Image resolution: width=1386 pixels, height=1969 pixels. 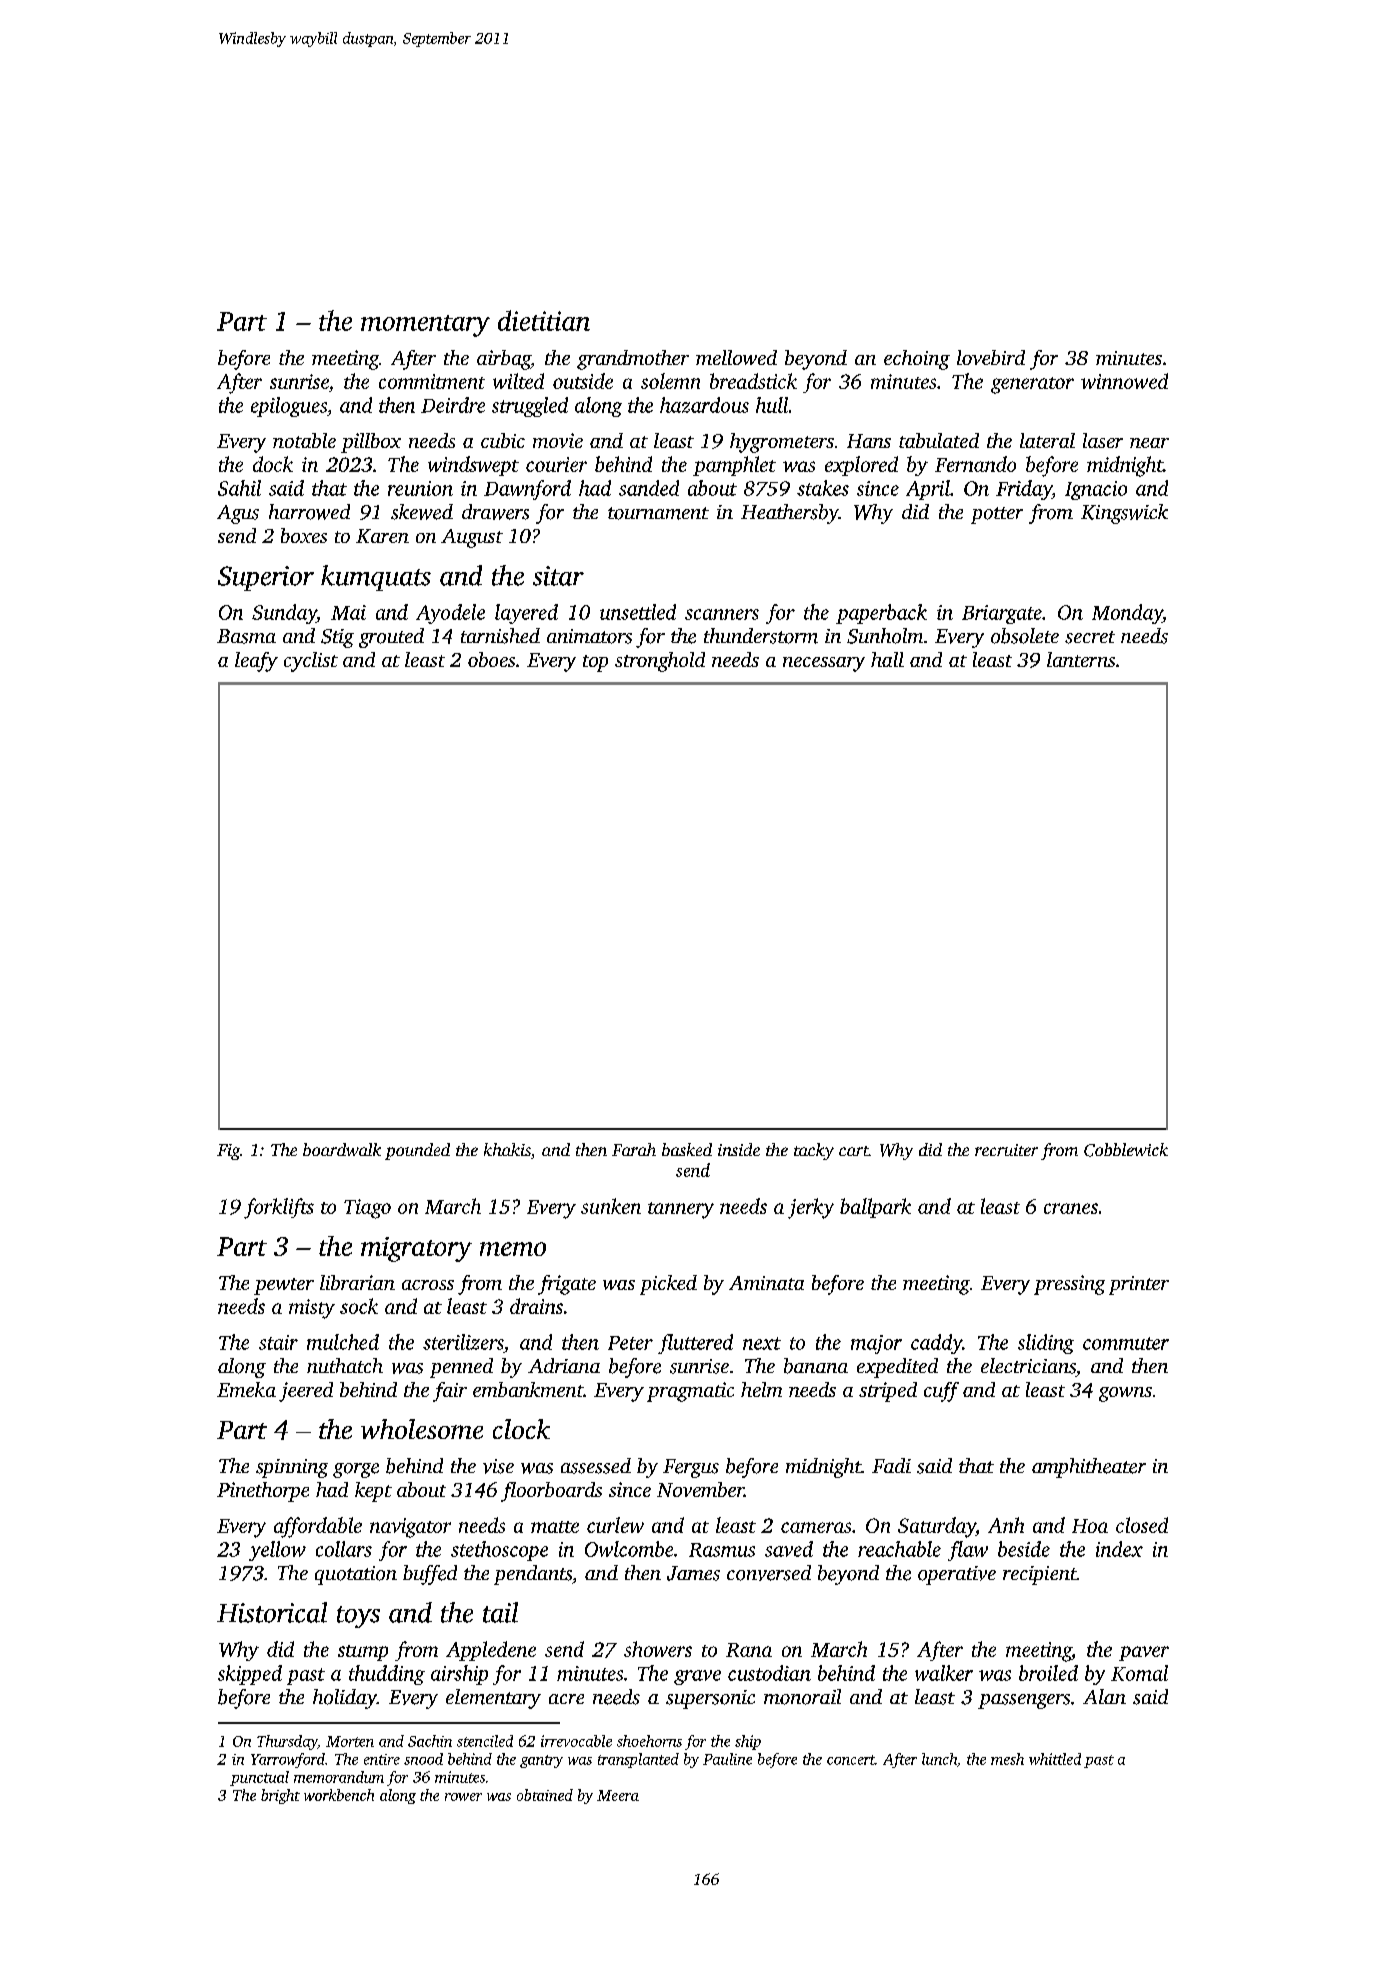 What do you see at coordinates (1028, 1366) in the page?
I see `electricians` at bounding box center [1028, 1366].
